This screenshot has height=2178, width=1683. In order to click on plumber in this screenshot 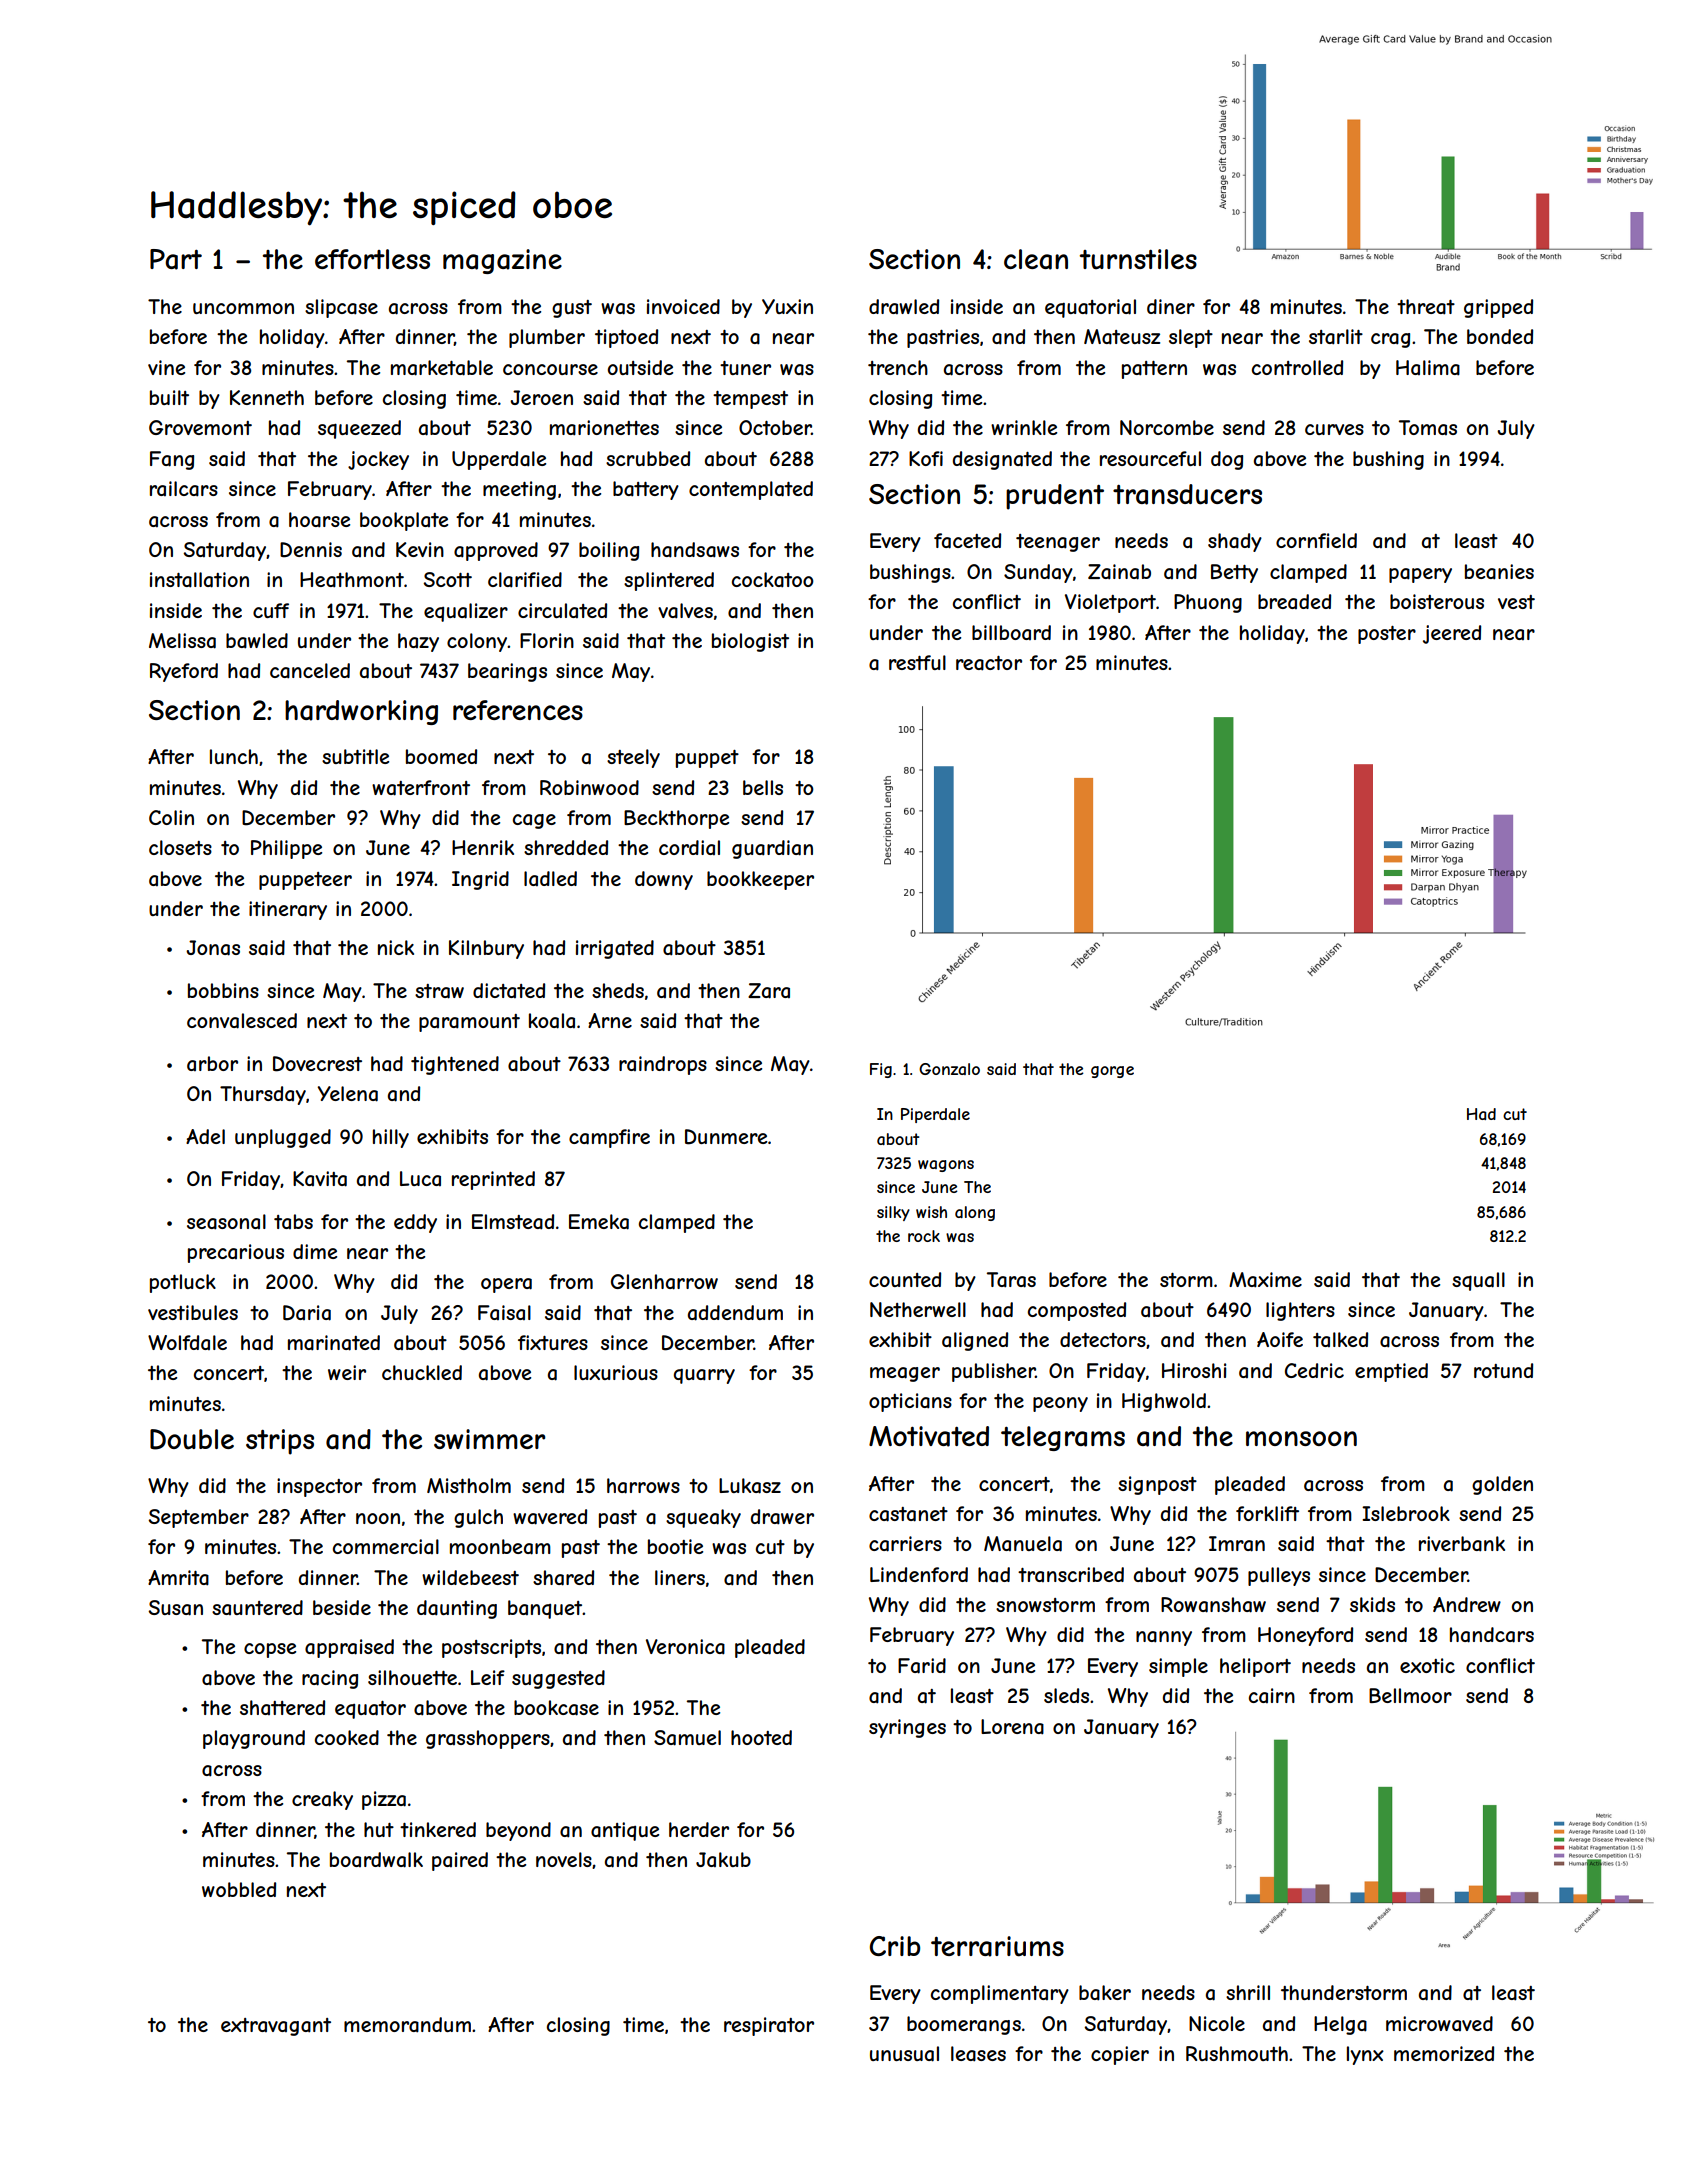, I will do `click(547, 338)`.
